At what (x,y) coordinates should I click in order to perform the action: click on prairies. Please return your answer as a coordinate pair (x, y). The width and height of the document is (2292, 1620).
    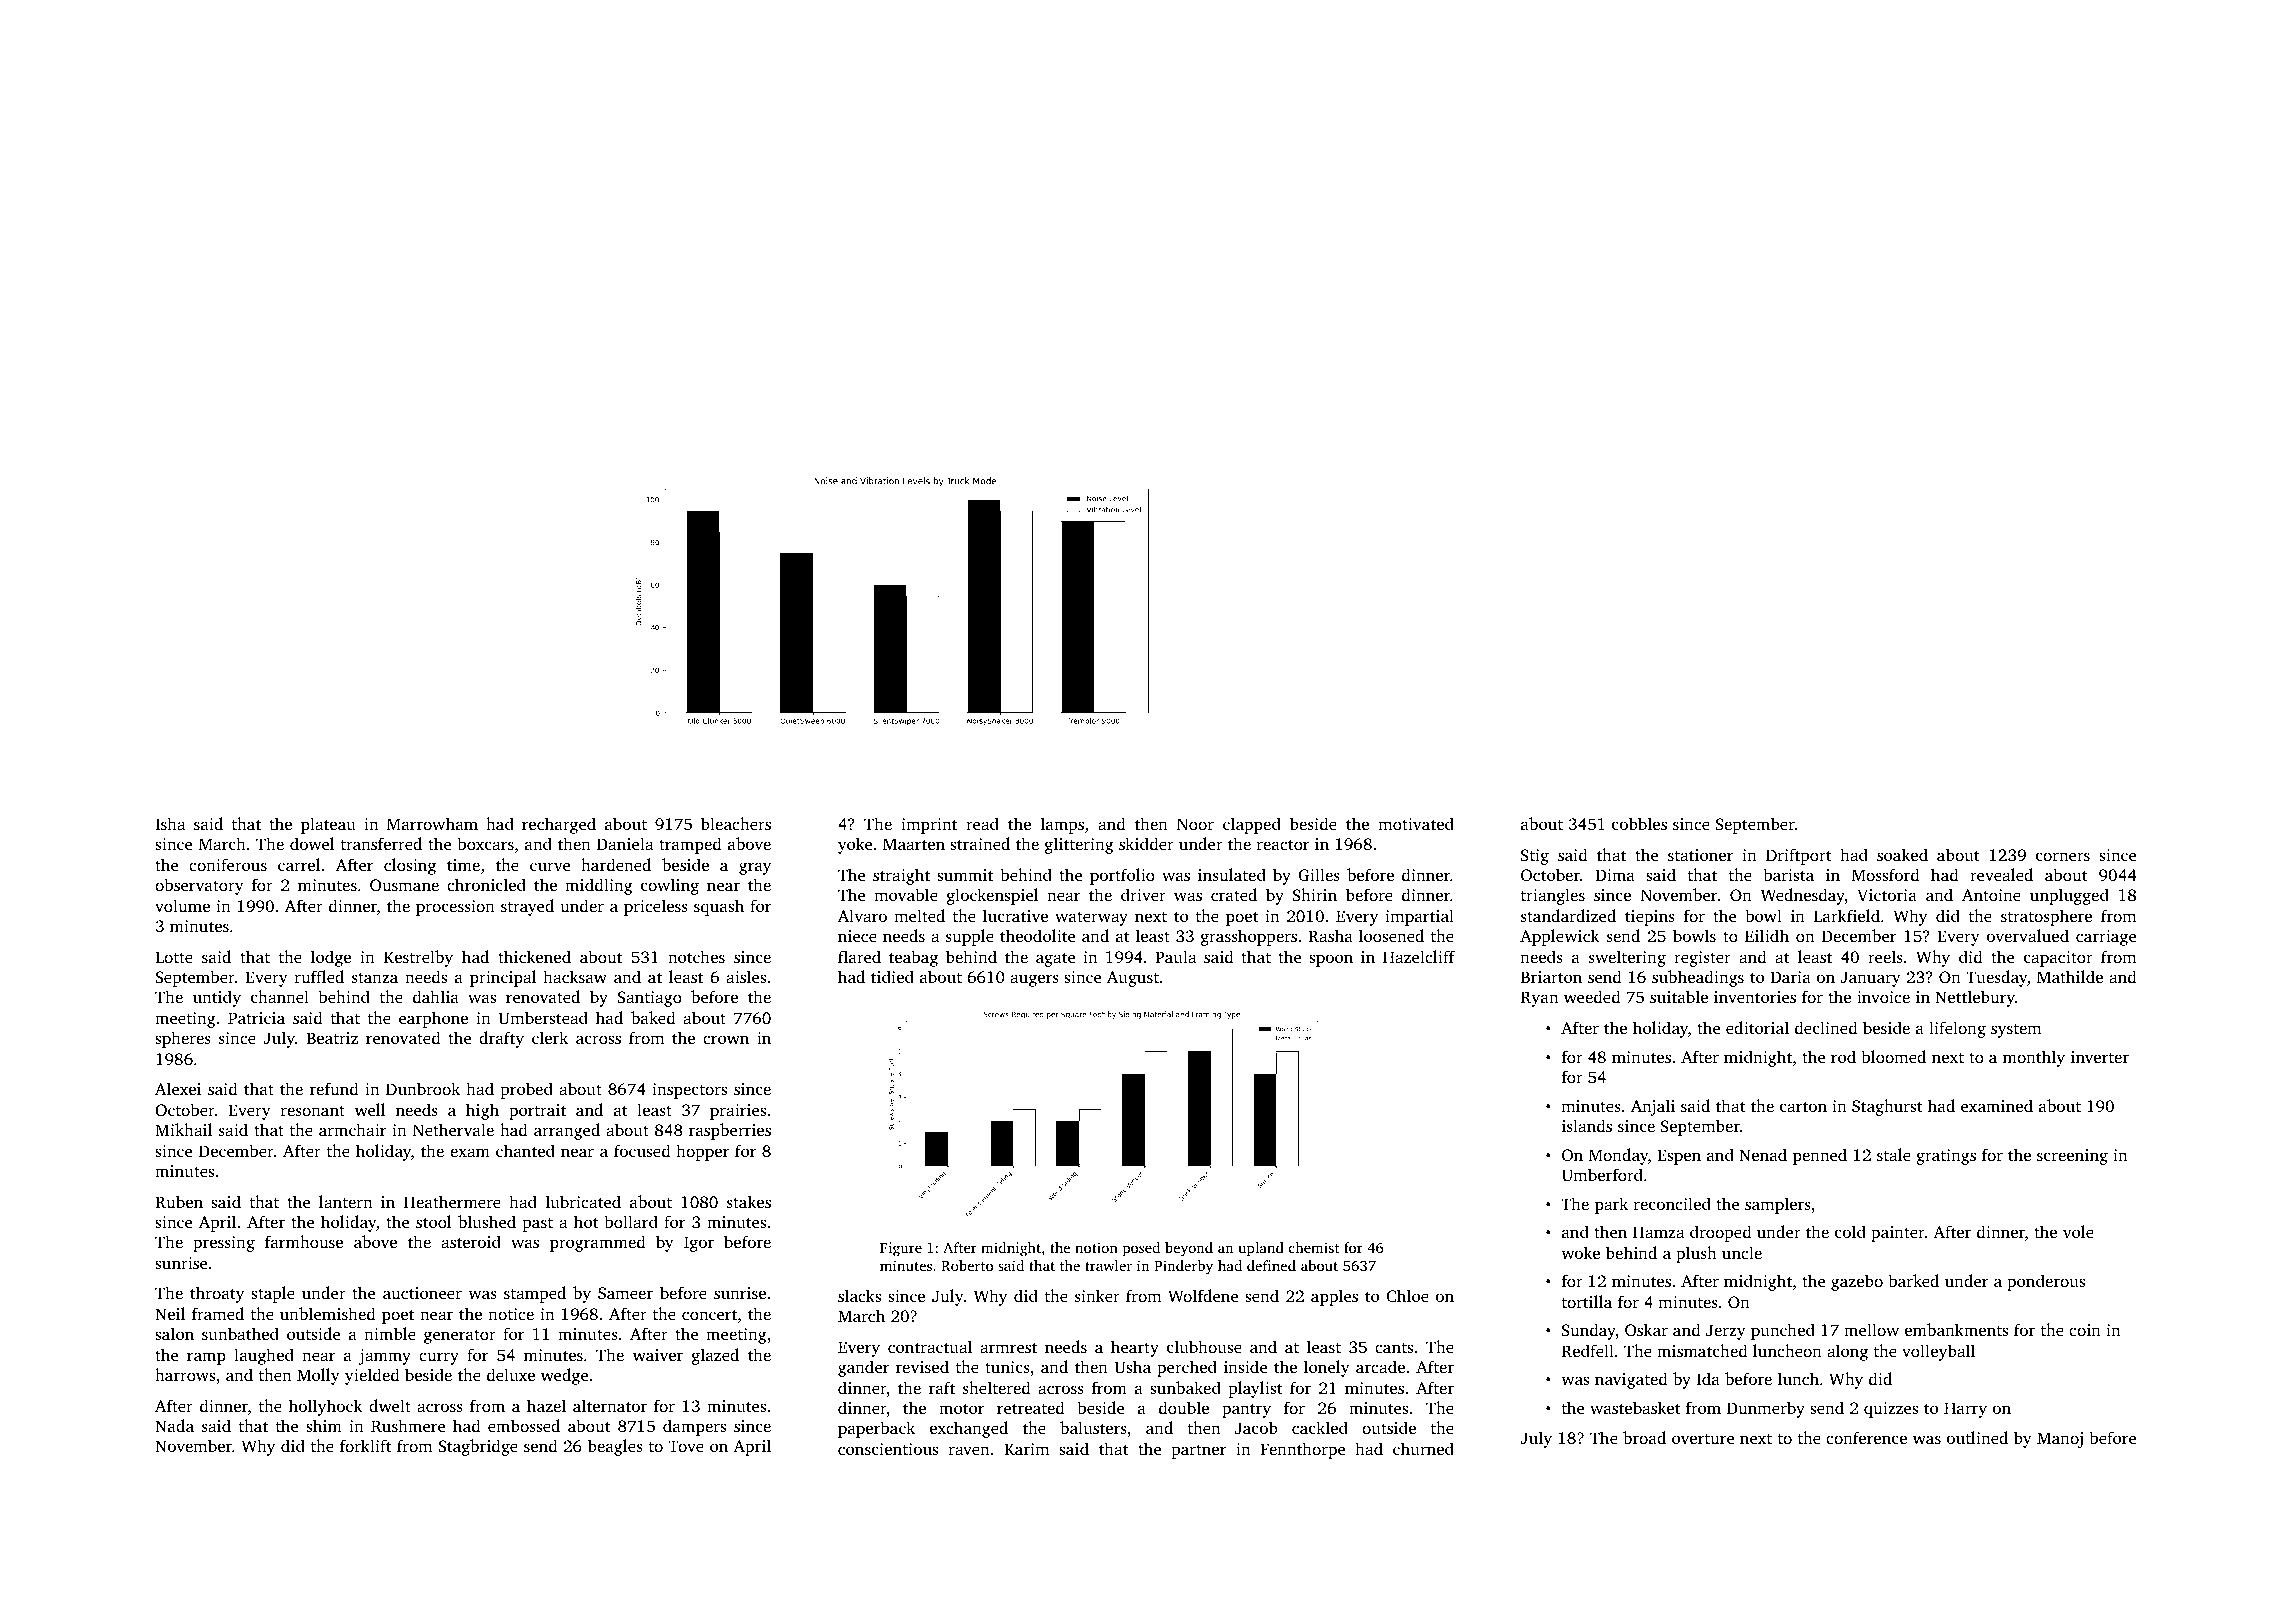
    Looking at the image, I should click on (738, 1112).
